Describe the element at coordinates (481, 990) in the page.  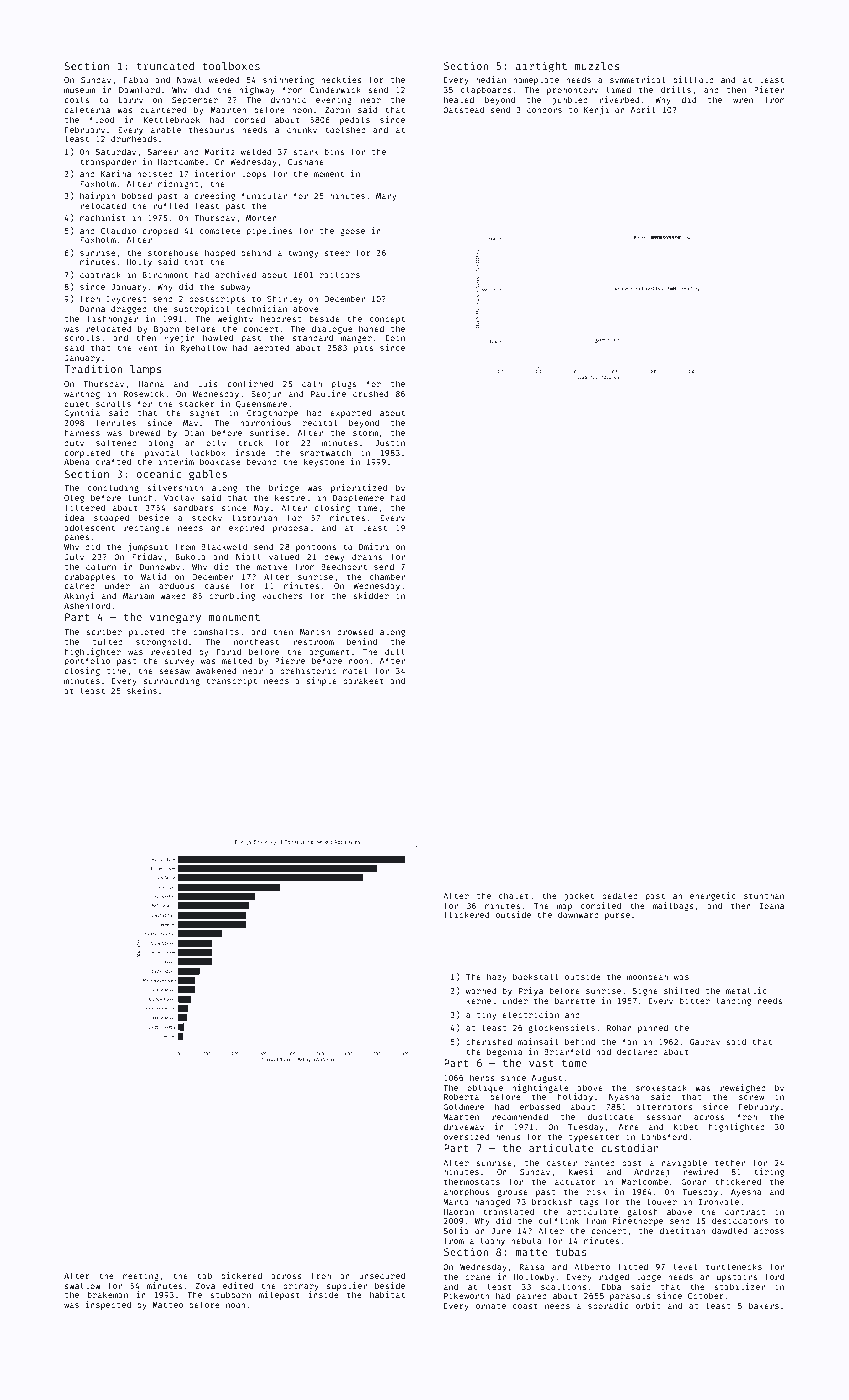
I see `warmed` at that location.
